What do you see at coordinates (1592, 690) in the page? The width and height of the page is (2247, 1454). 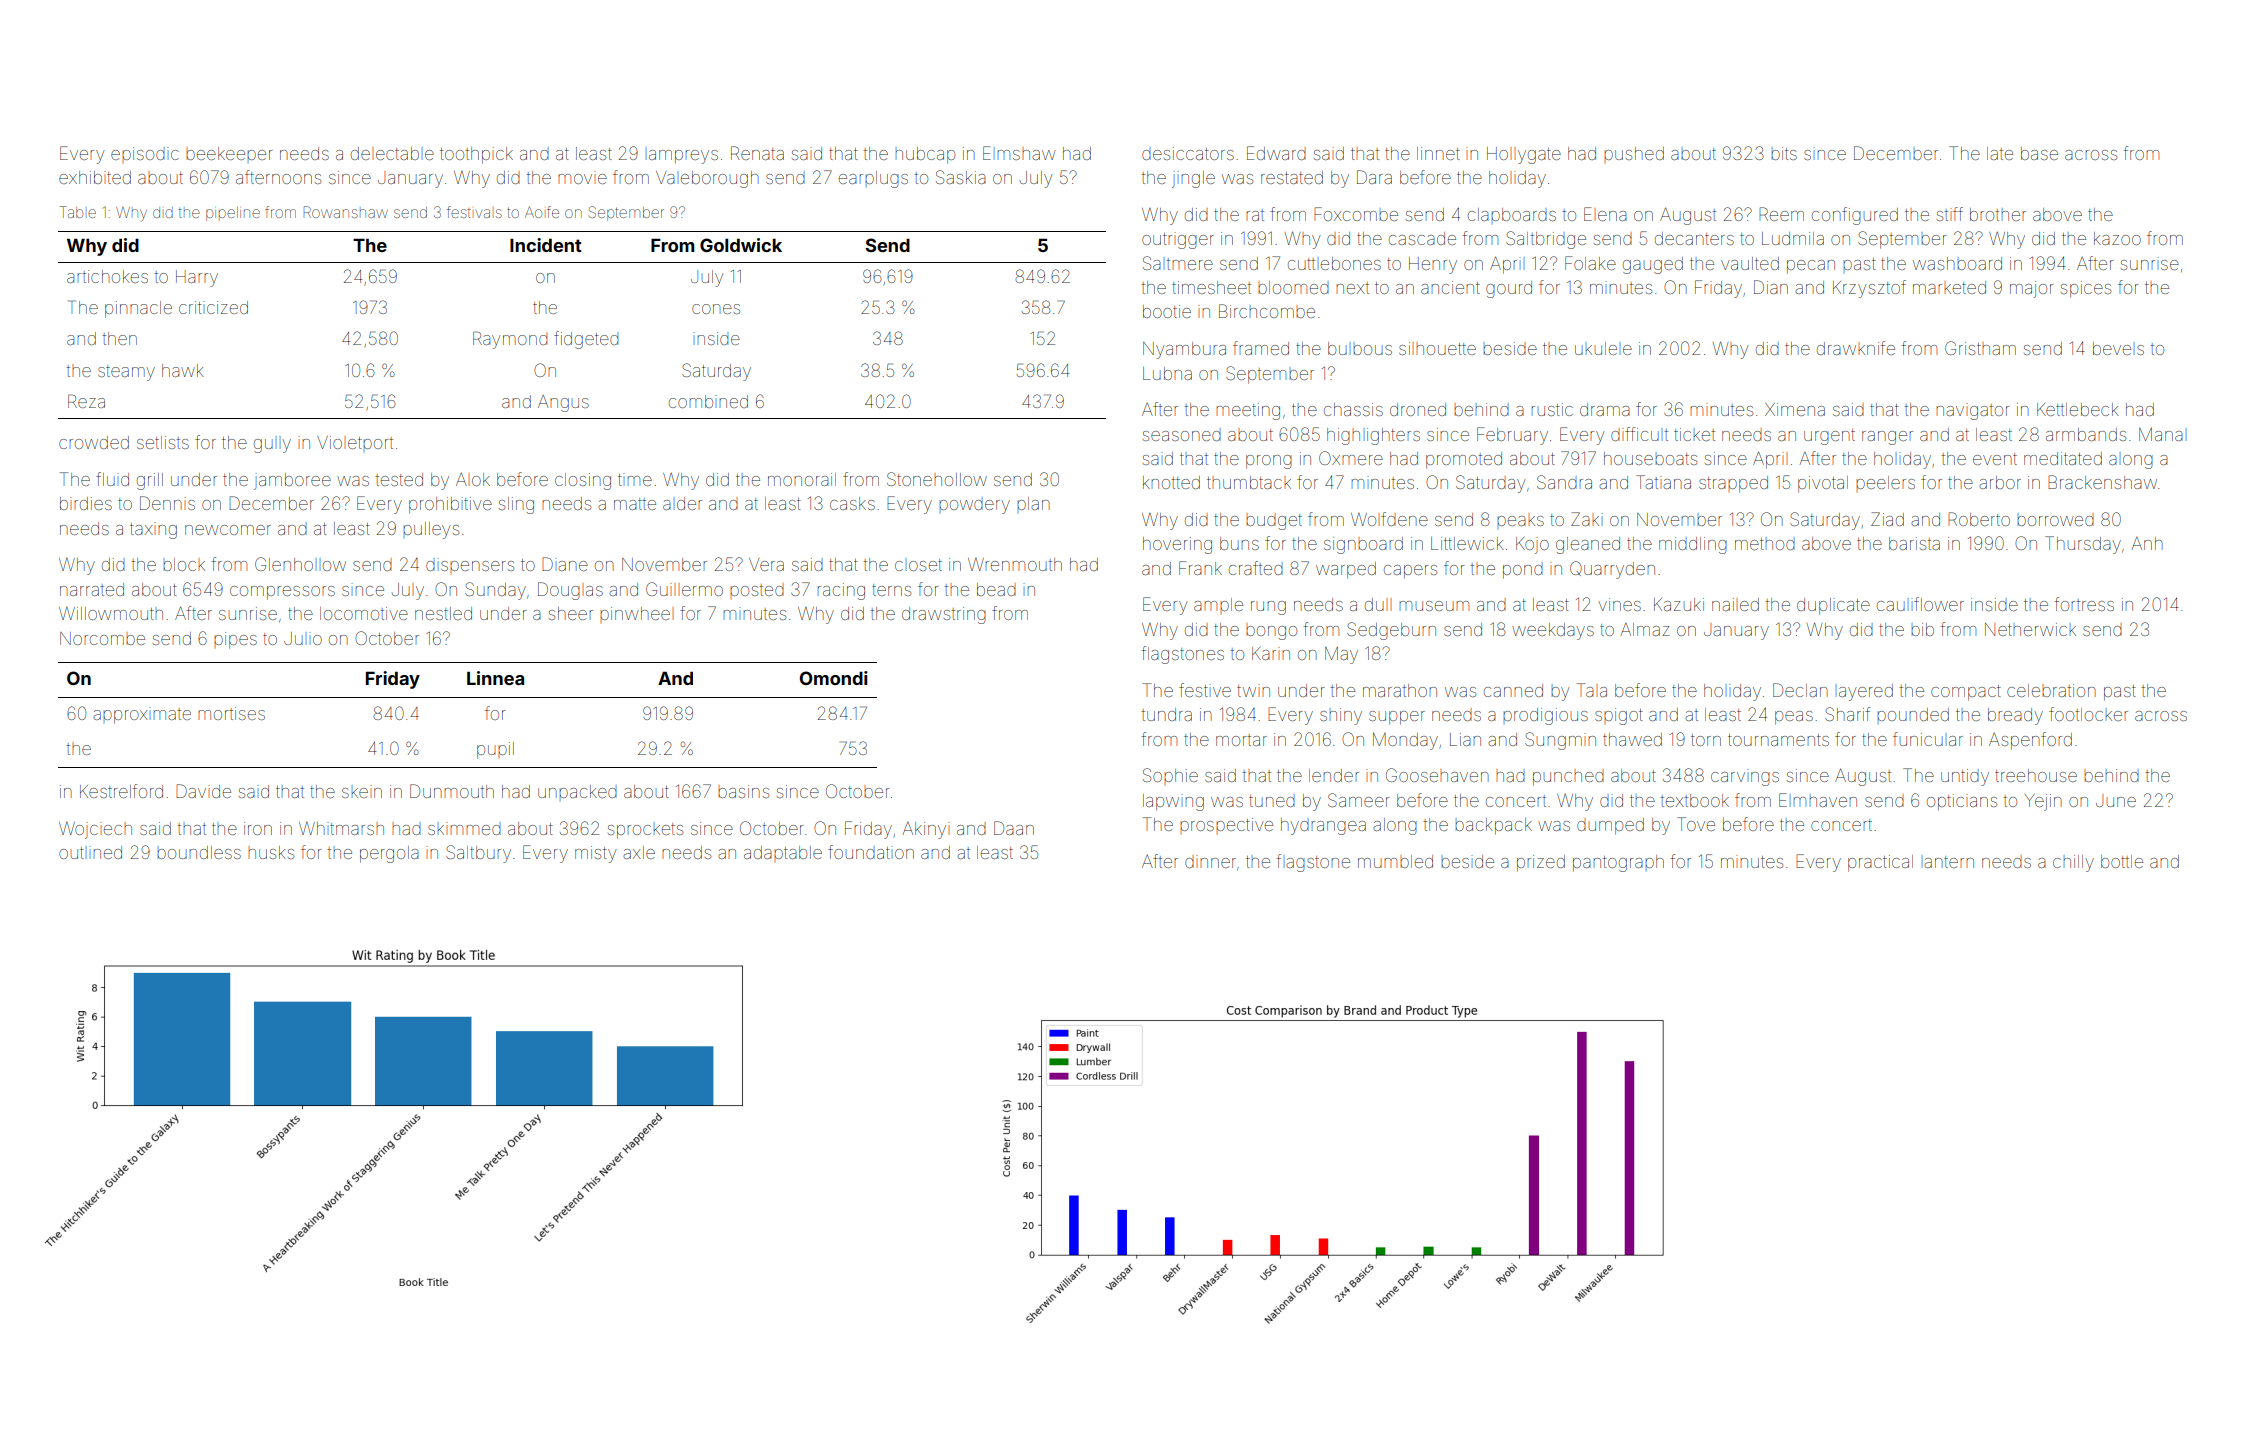 I see `Tala` at bounding box center [1592, 690].
